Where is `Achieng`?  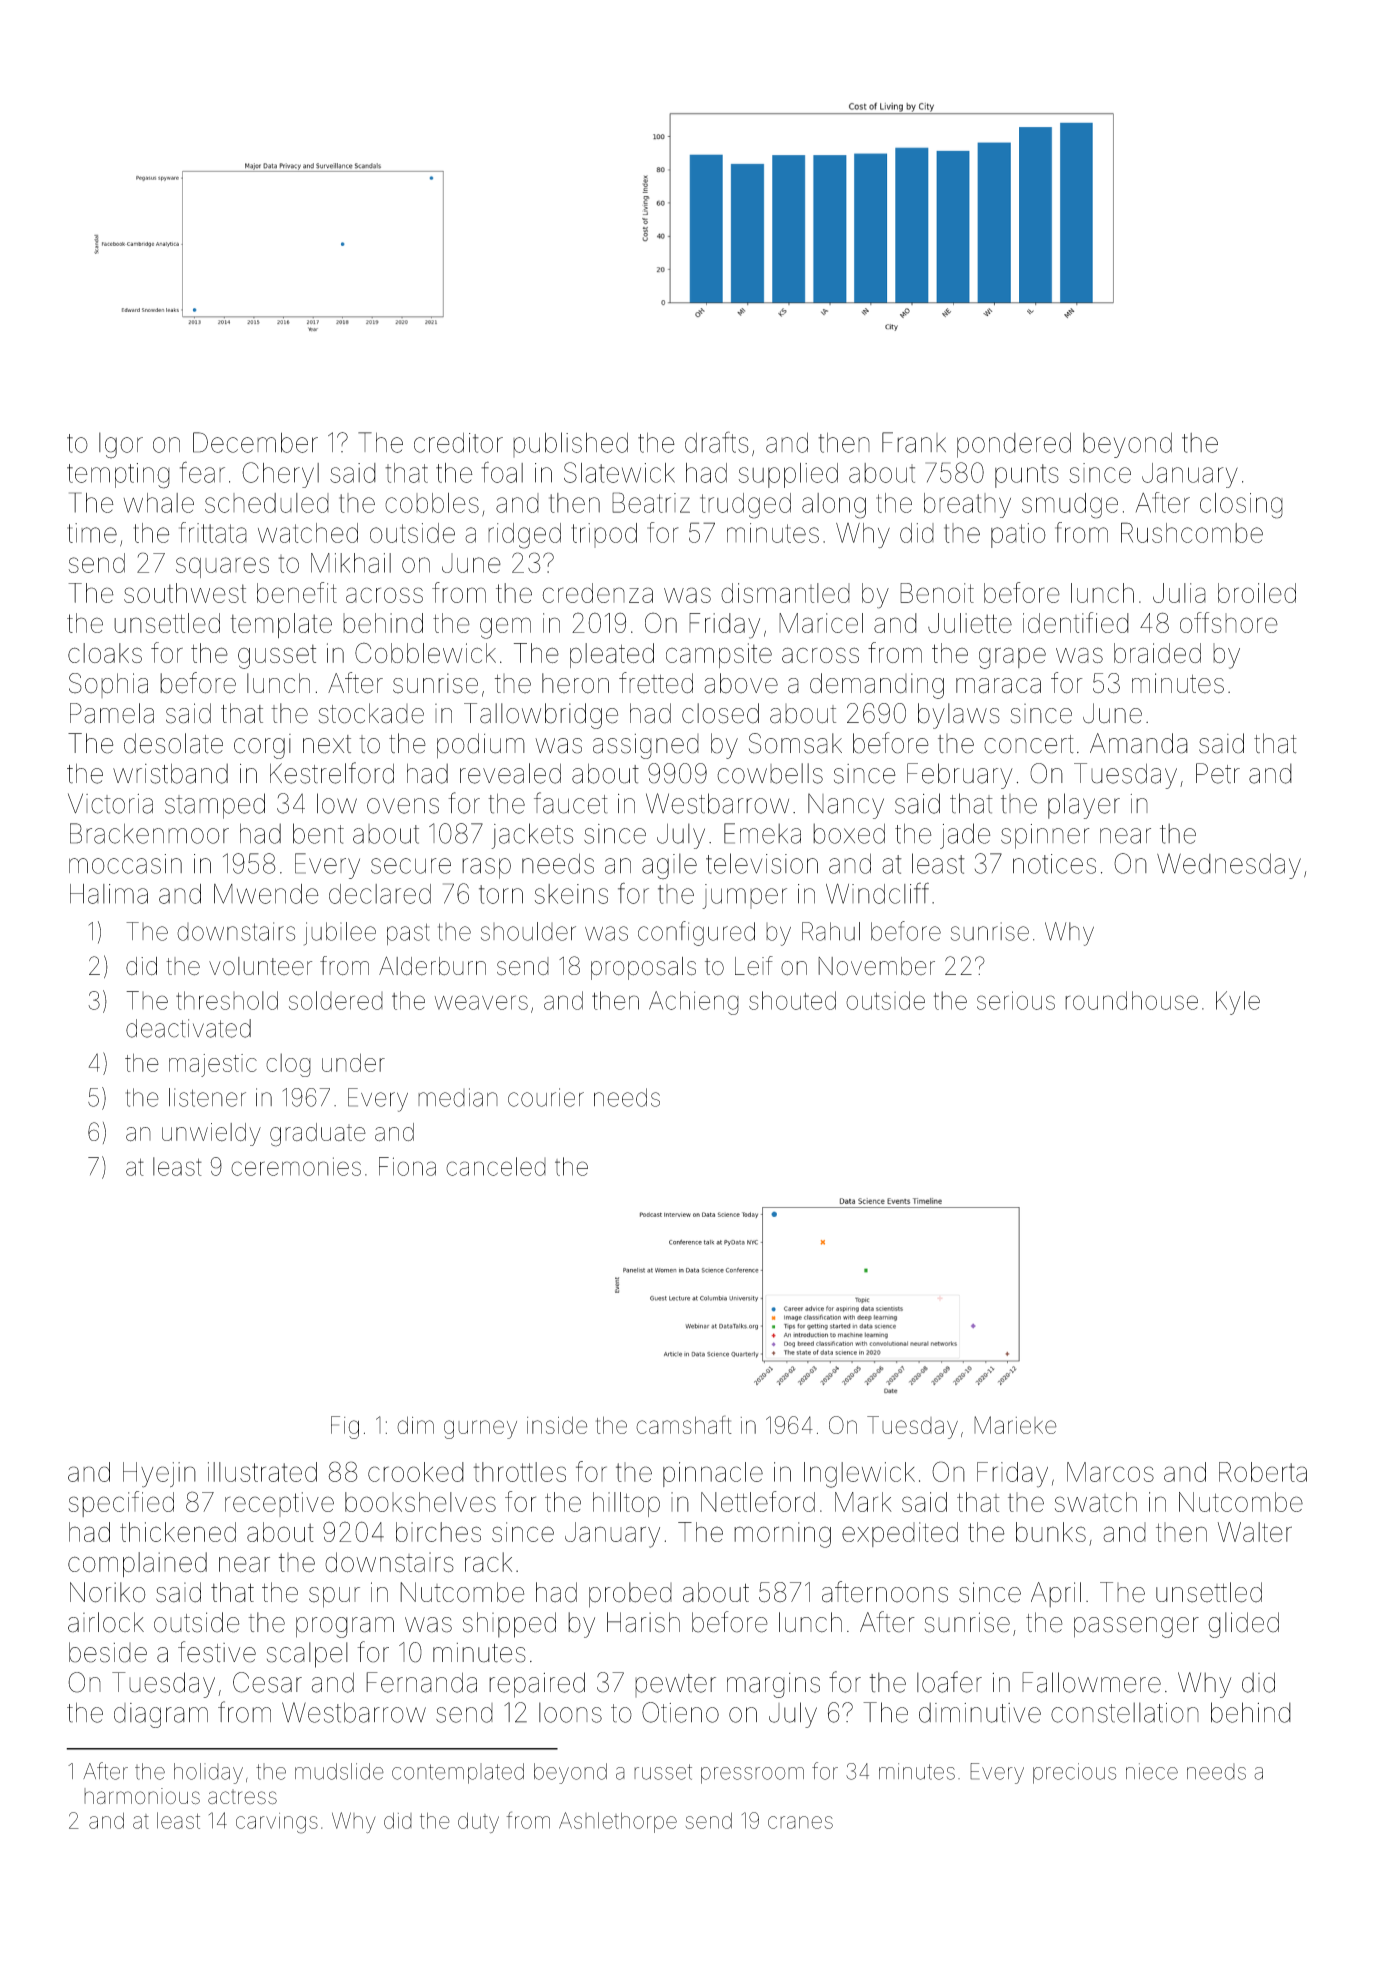
Achieng is located at coordinates (694, 1003).
